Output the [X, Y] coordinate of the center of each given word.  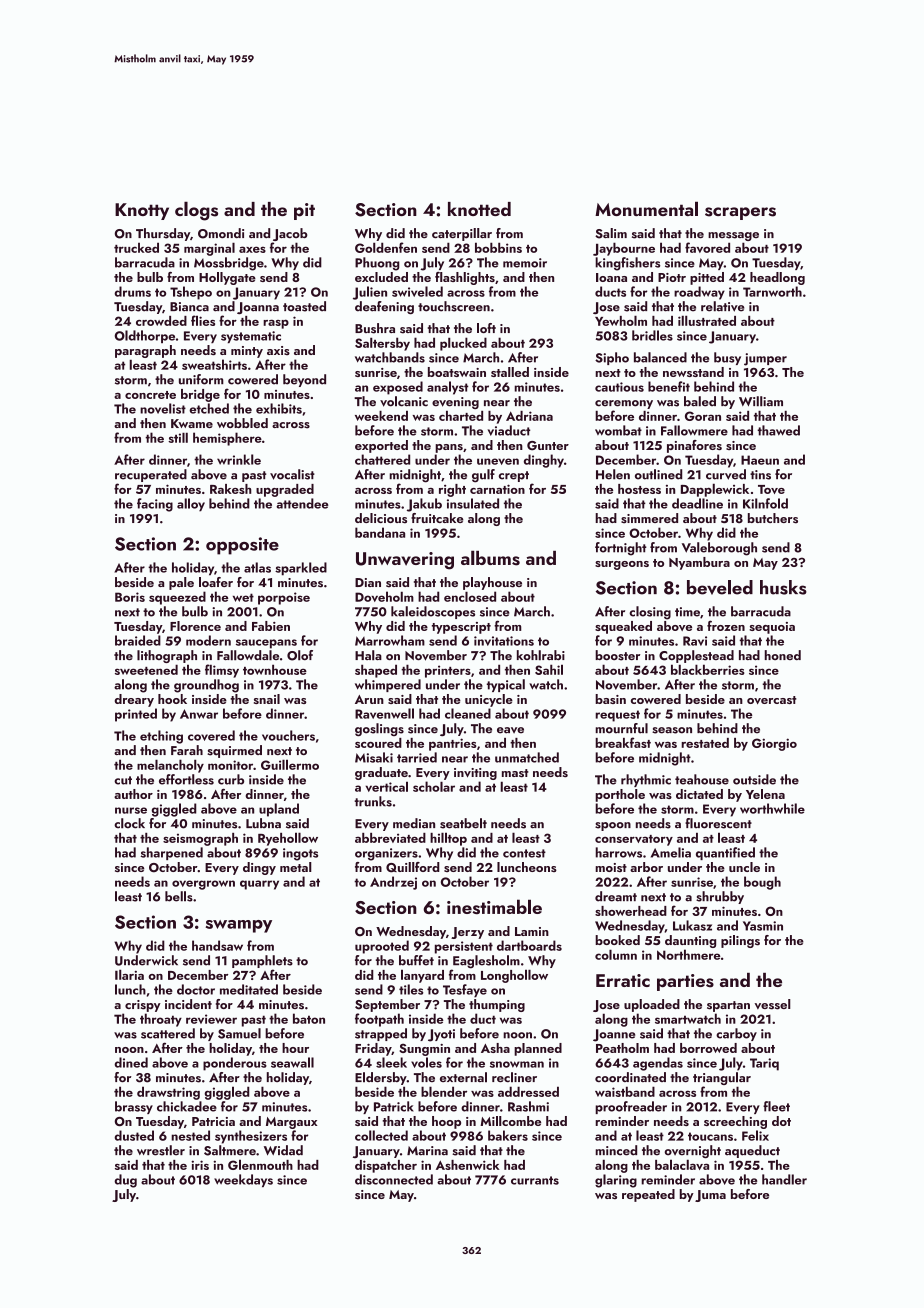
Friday [373, 1049]
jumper [765, 359]
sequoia [772, 628]
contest [524, 853]
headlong [777, 278]
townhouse [275, 669]
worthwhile [772, 808]
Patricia [213, 1121]
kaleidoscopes [433, 612]
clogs [196, 211]
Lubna [263, 823]
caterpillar [462, 234]
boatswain [457, 372]
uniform [201, 379]
